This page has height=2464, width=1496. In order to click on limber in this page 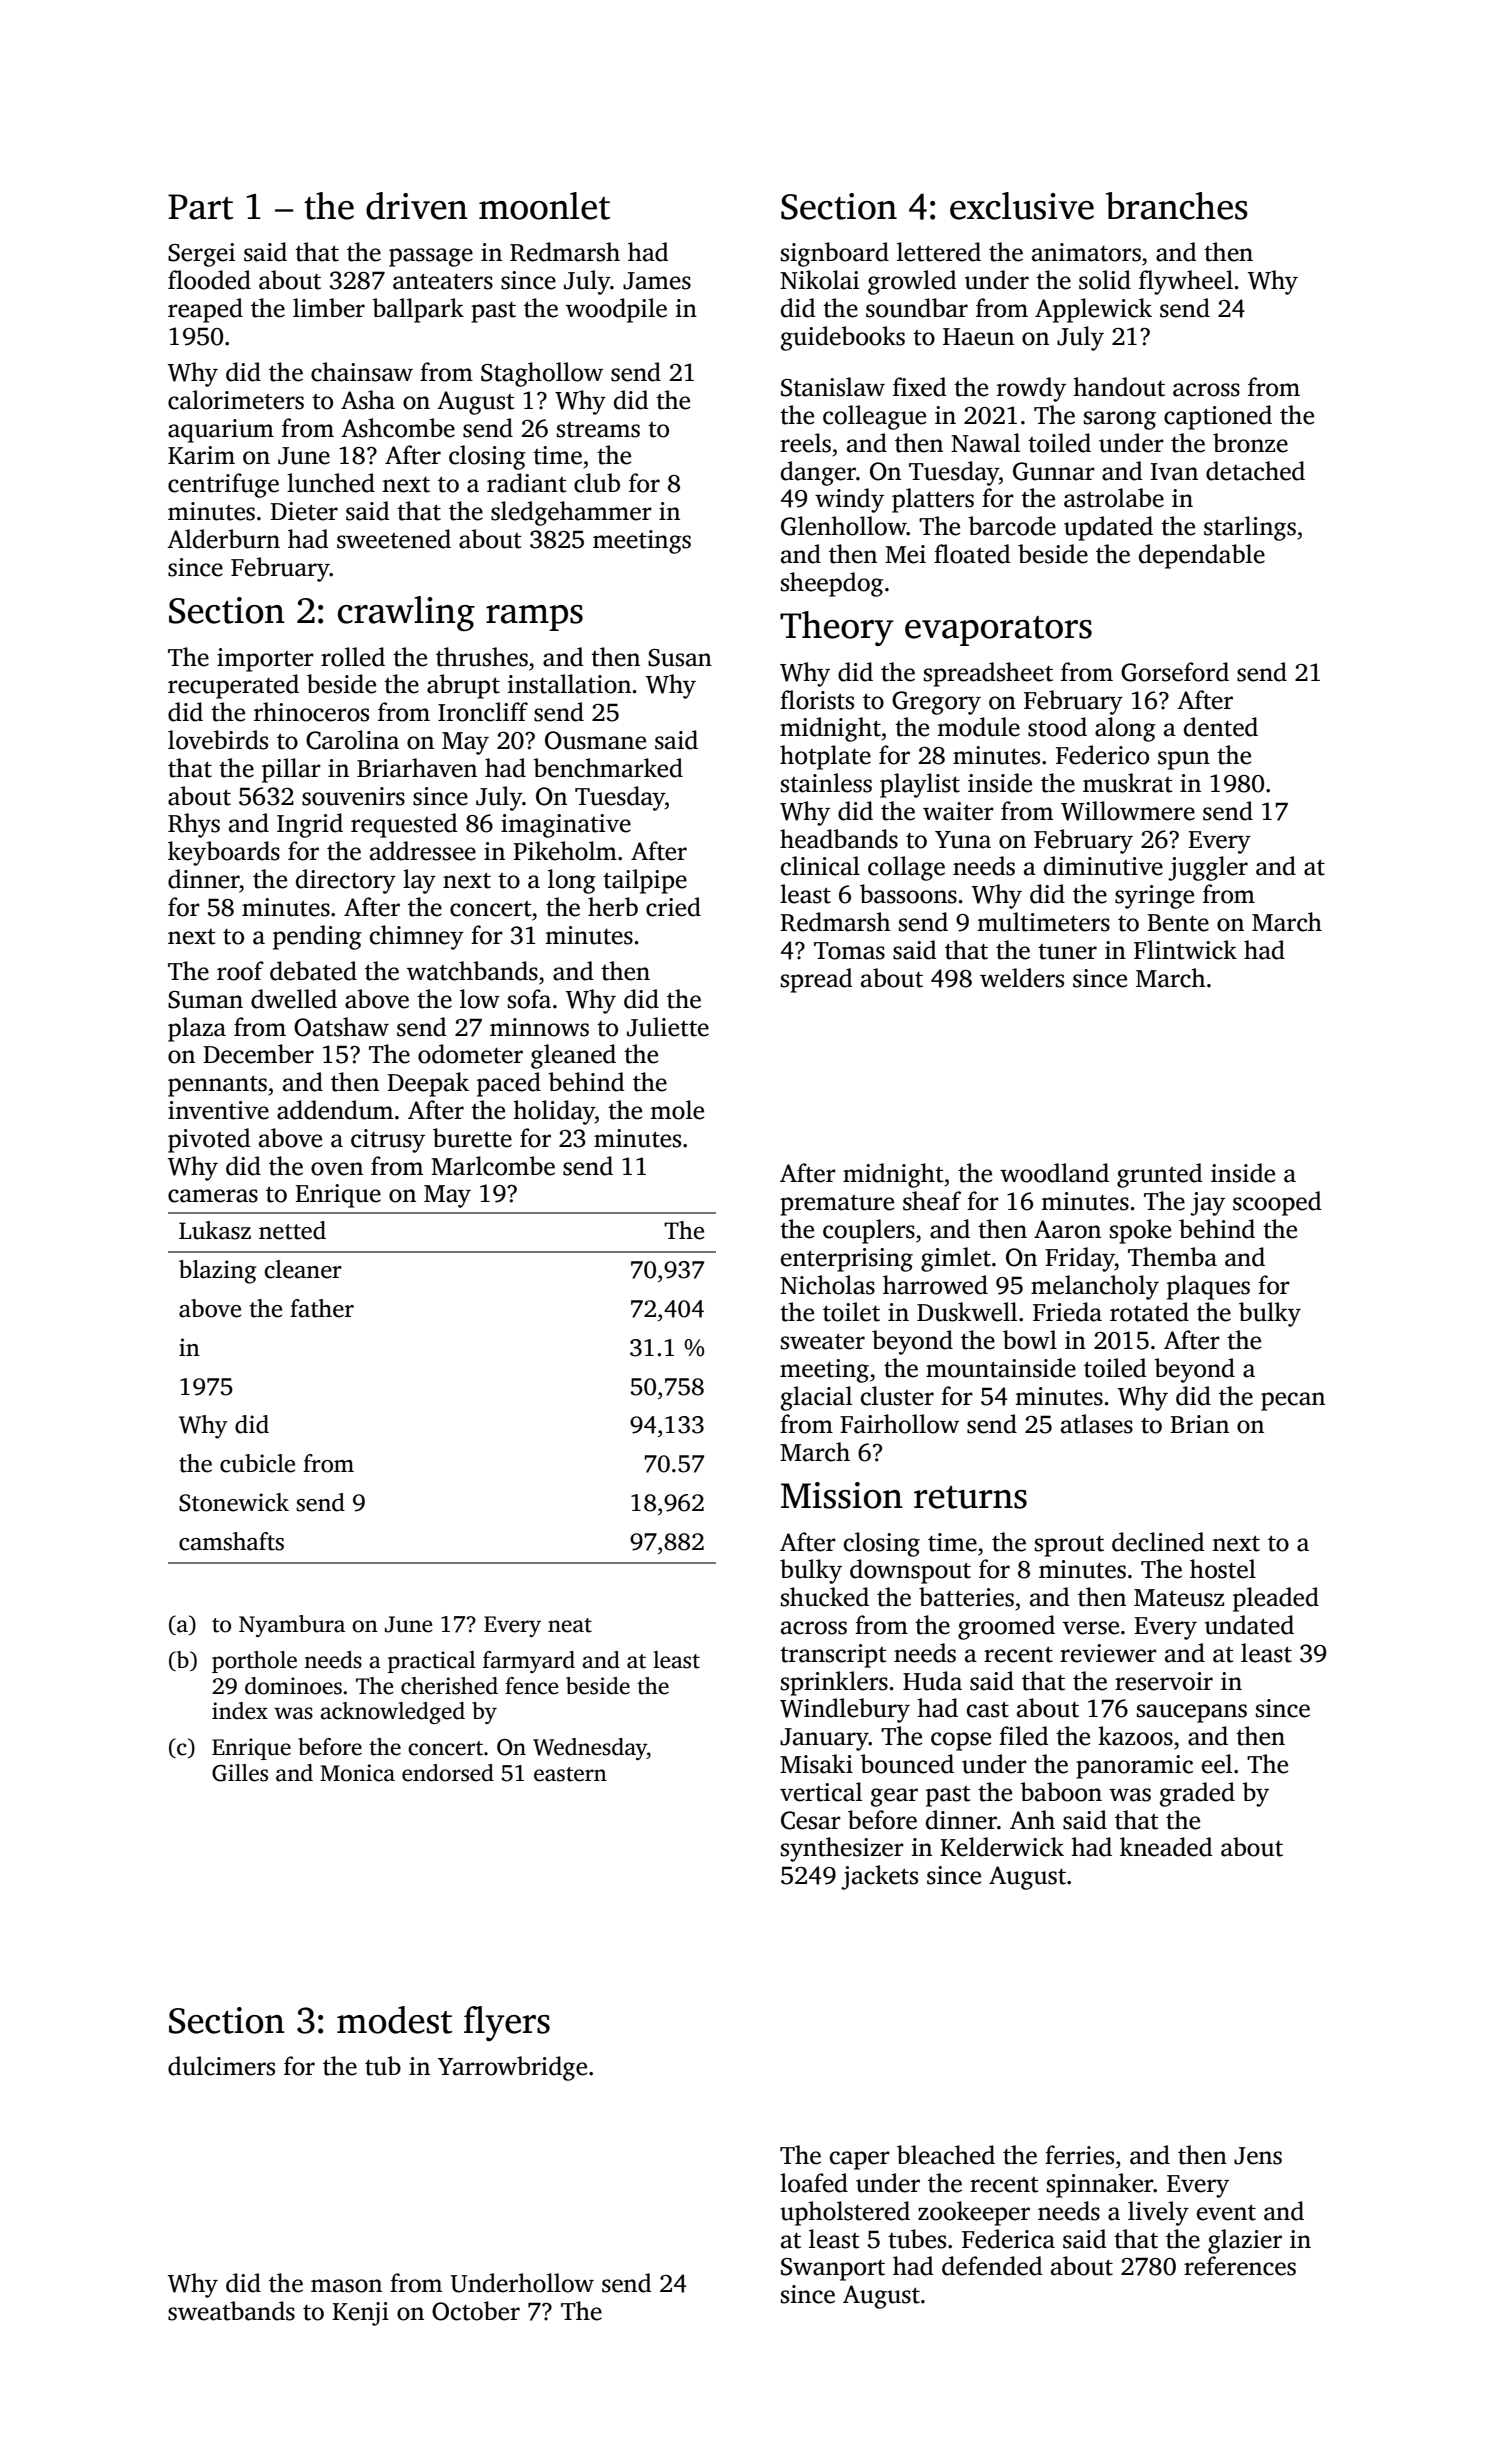, I will do `click(329, 308)`.
